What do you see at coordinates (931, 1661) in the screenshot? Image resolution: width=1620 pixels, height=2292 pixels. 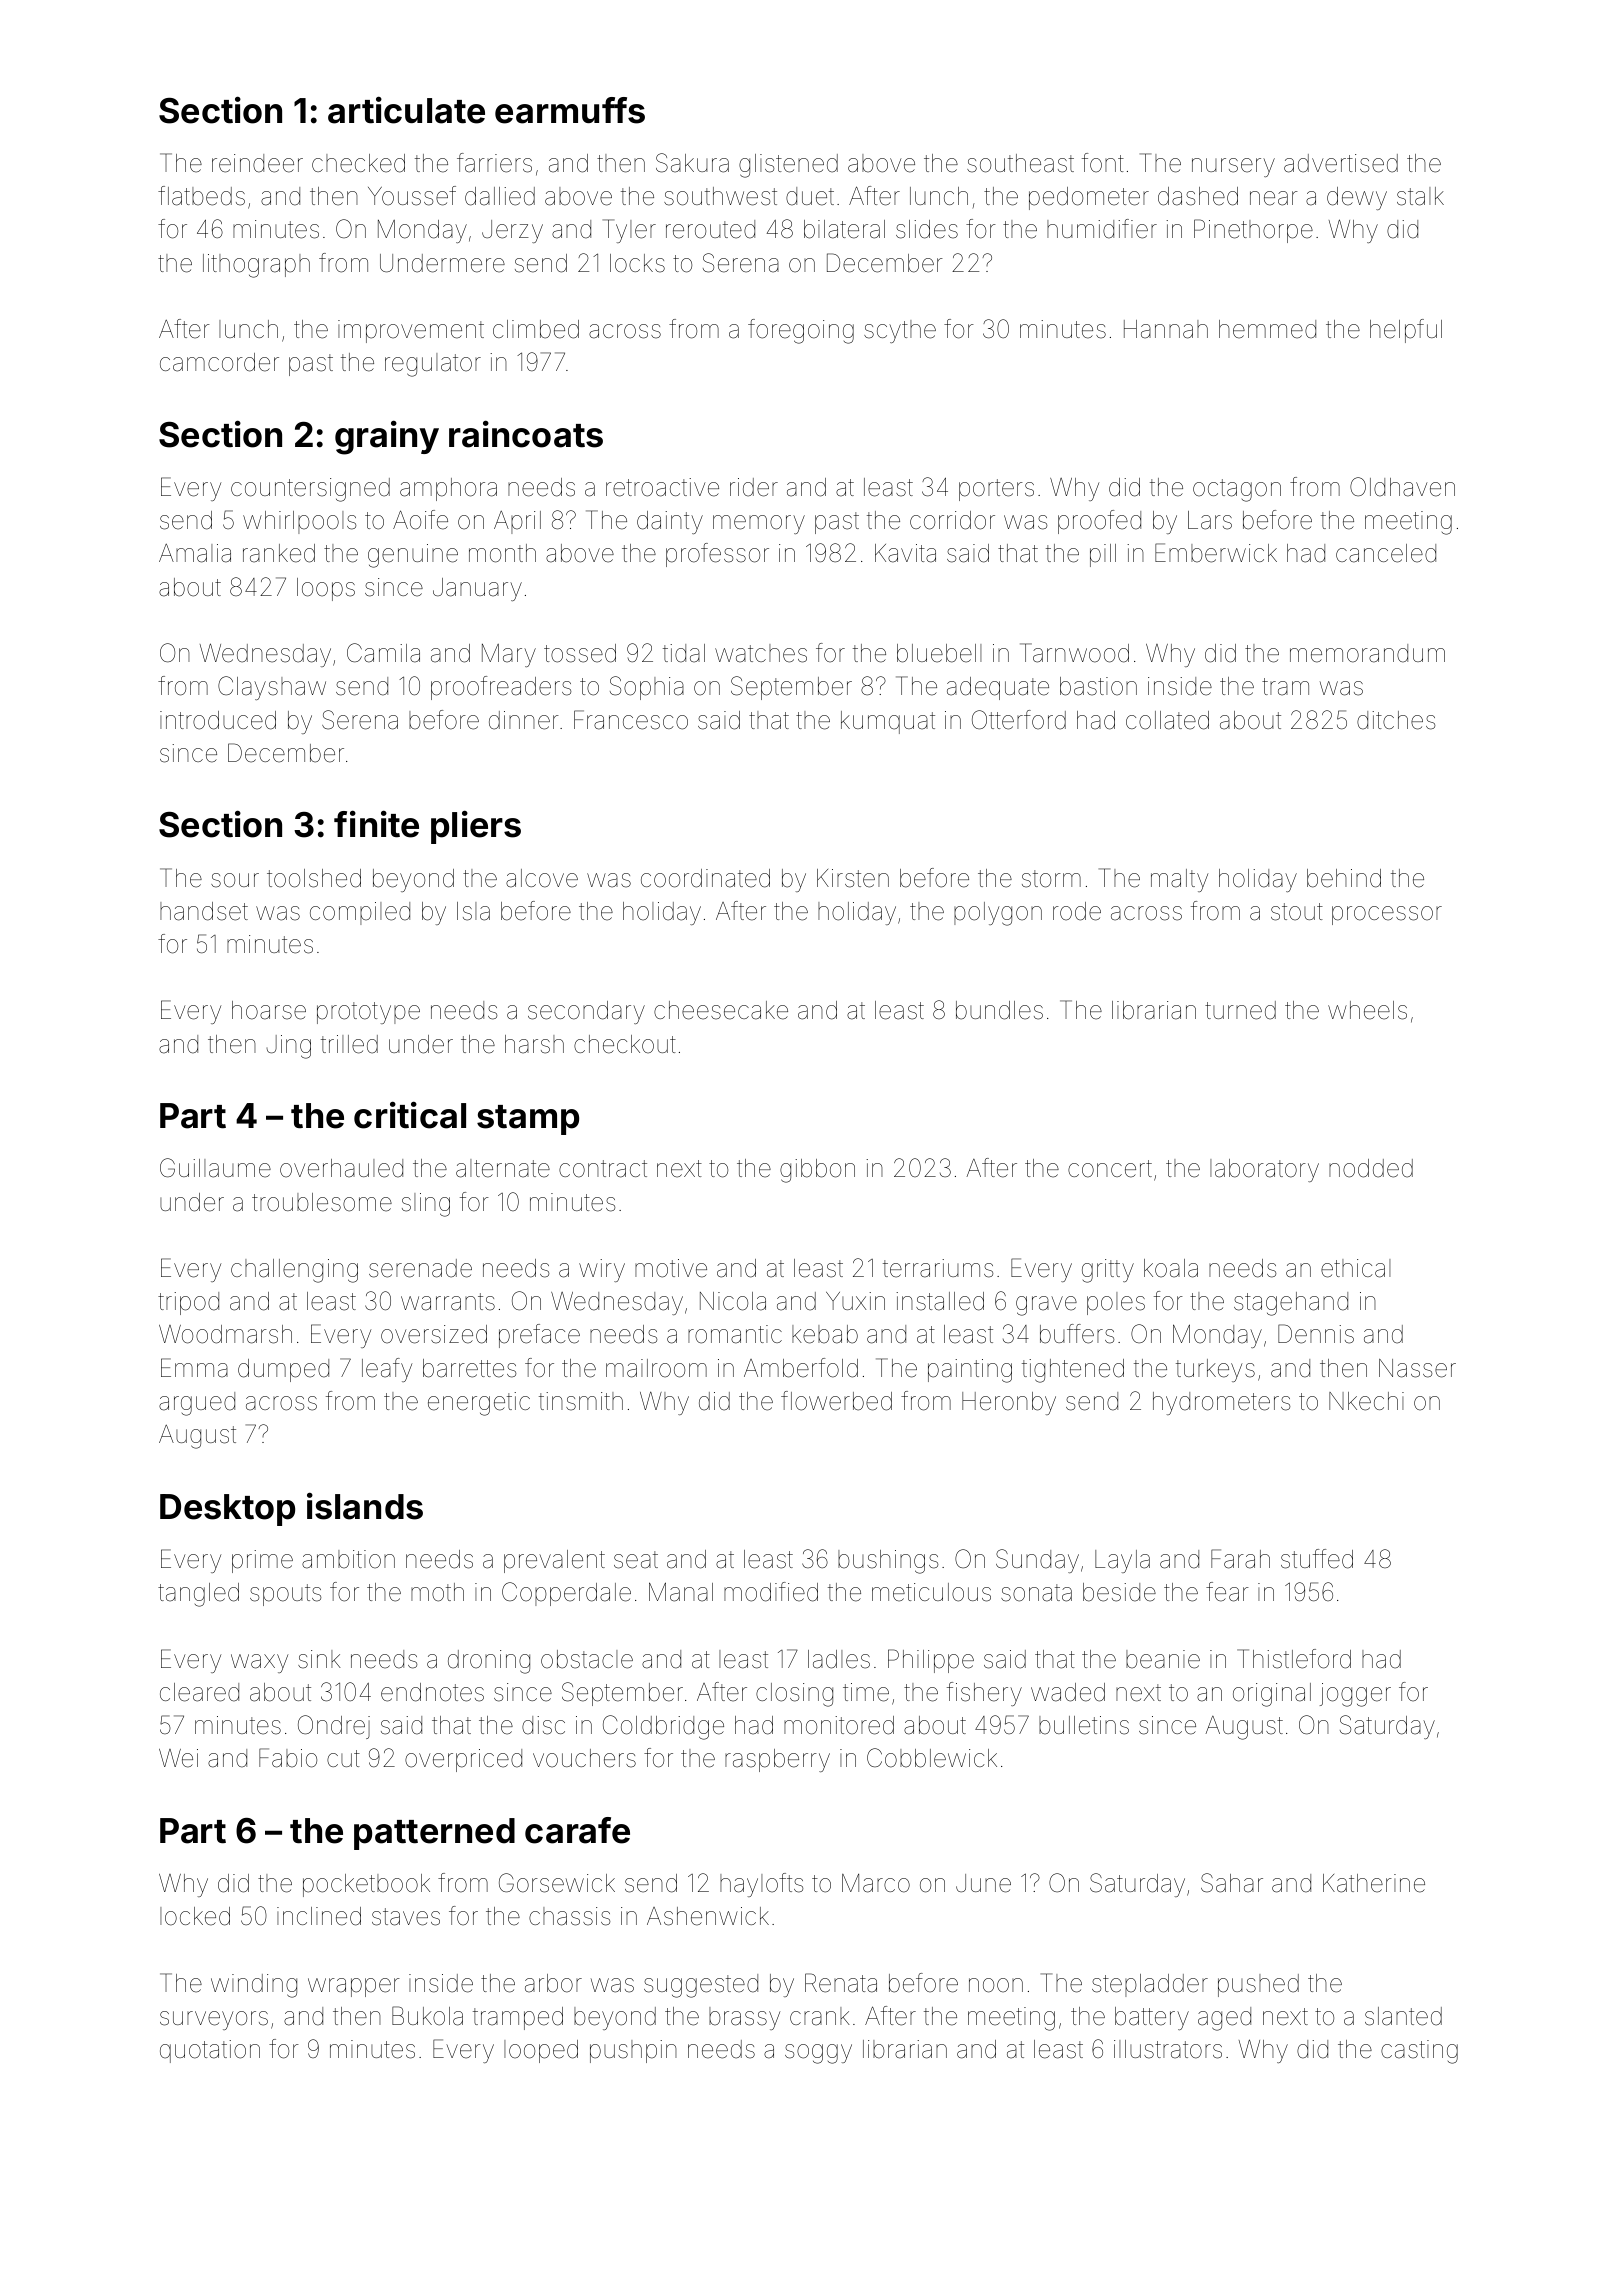 I see `Philippe` at bounding box center [931, 1661].
